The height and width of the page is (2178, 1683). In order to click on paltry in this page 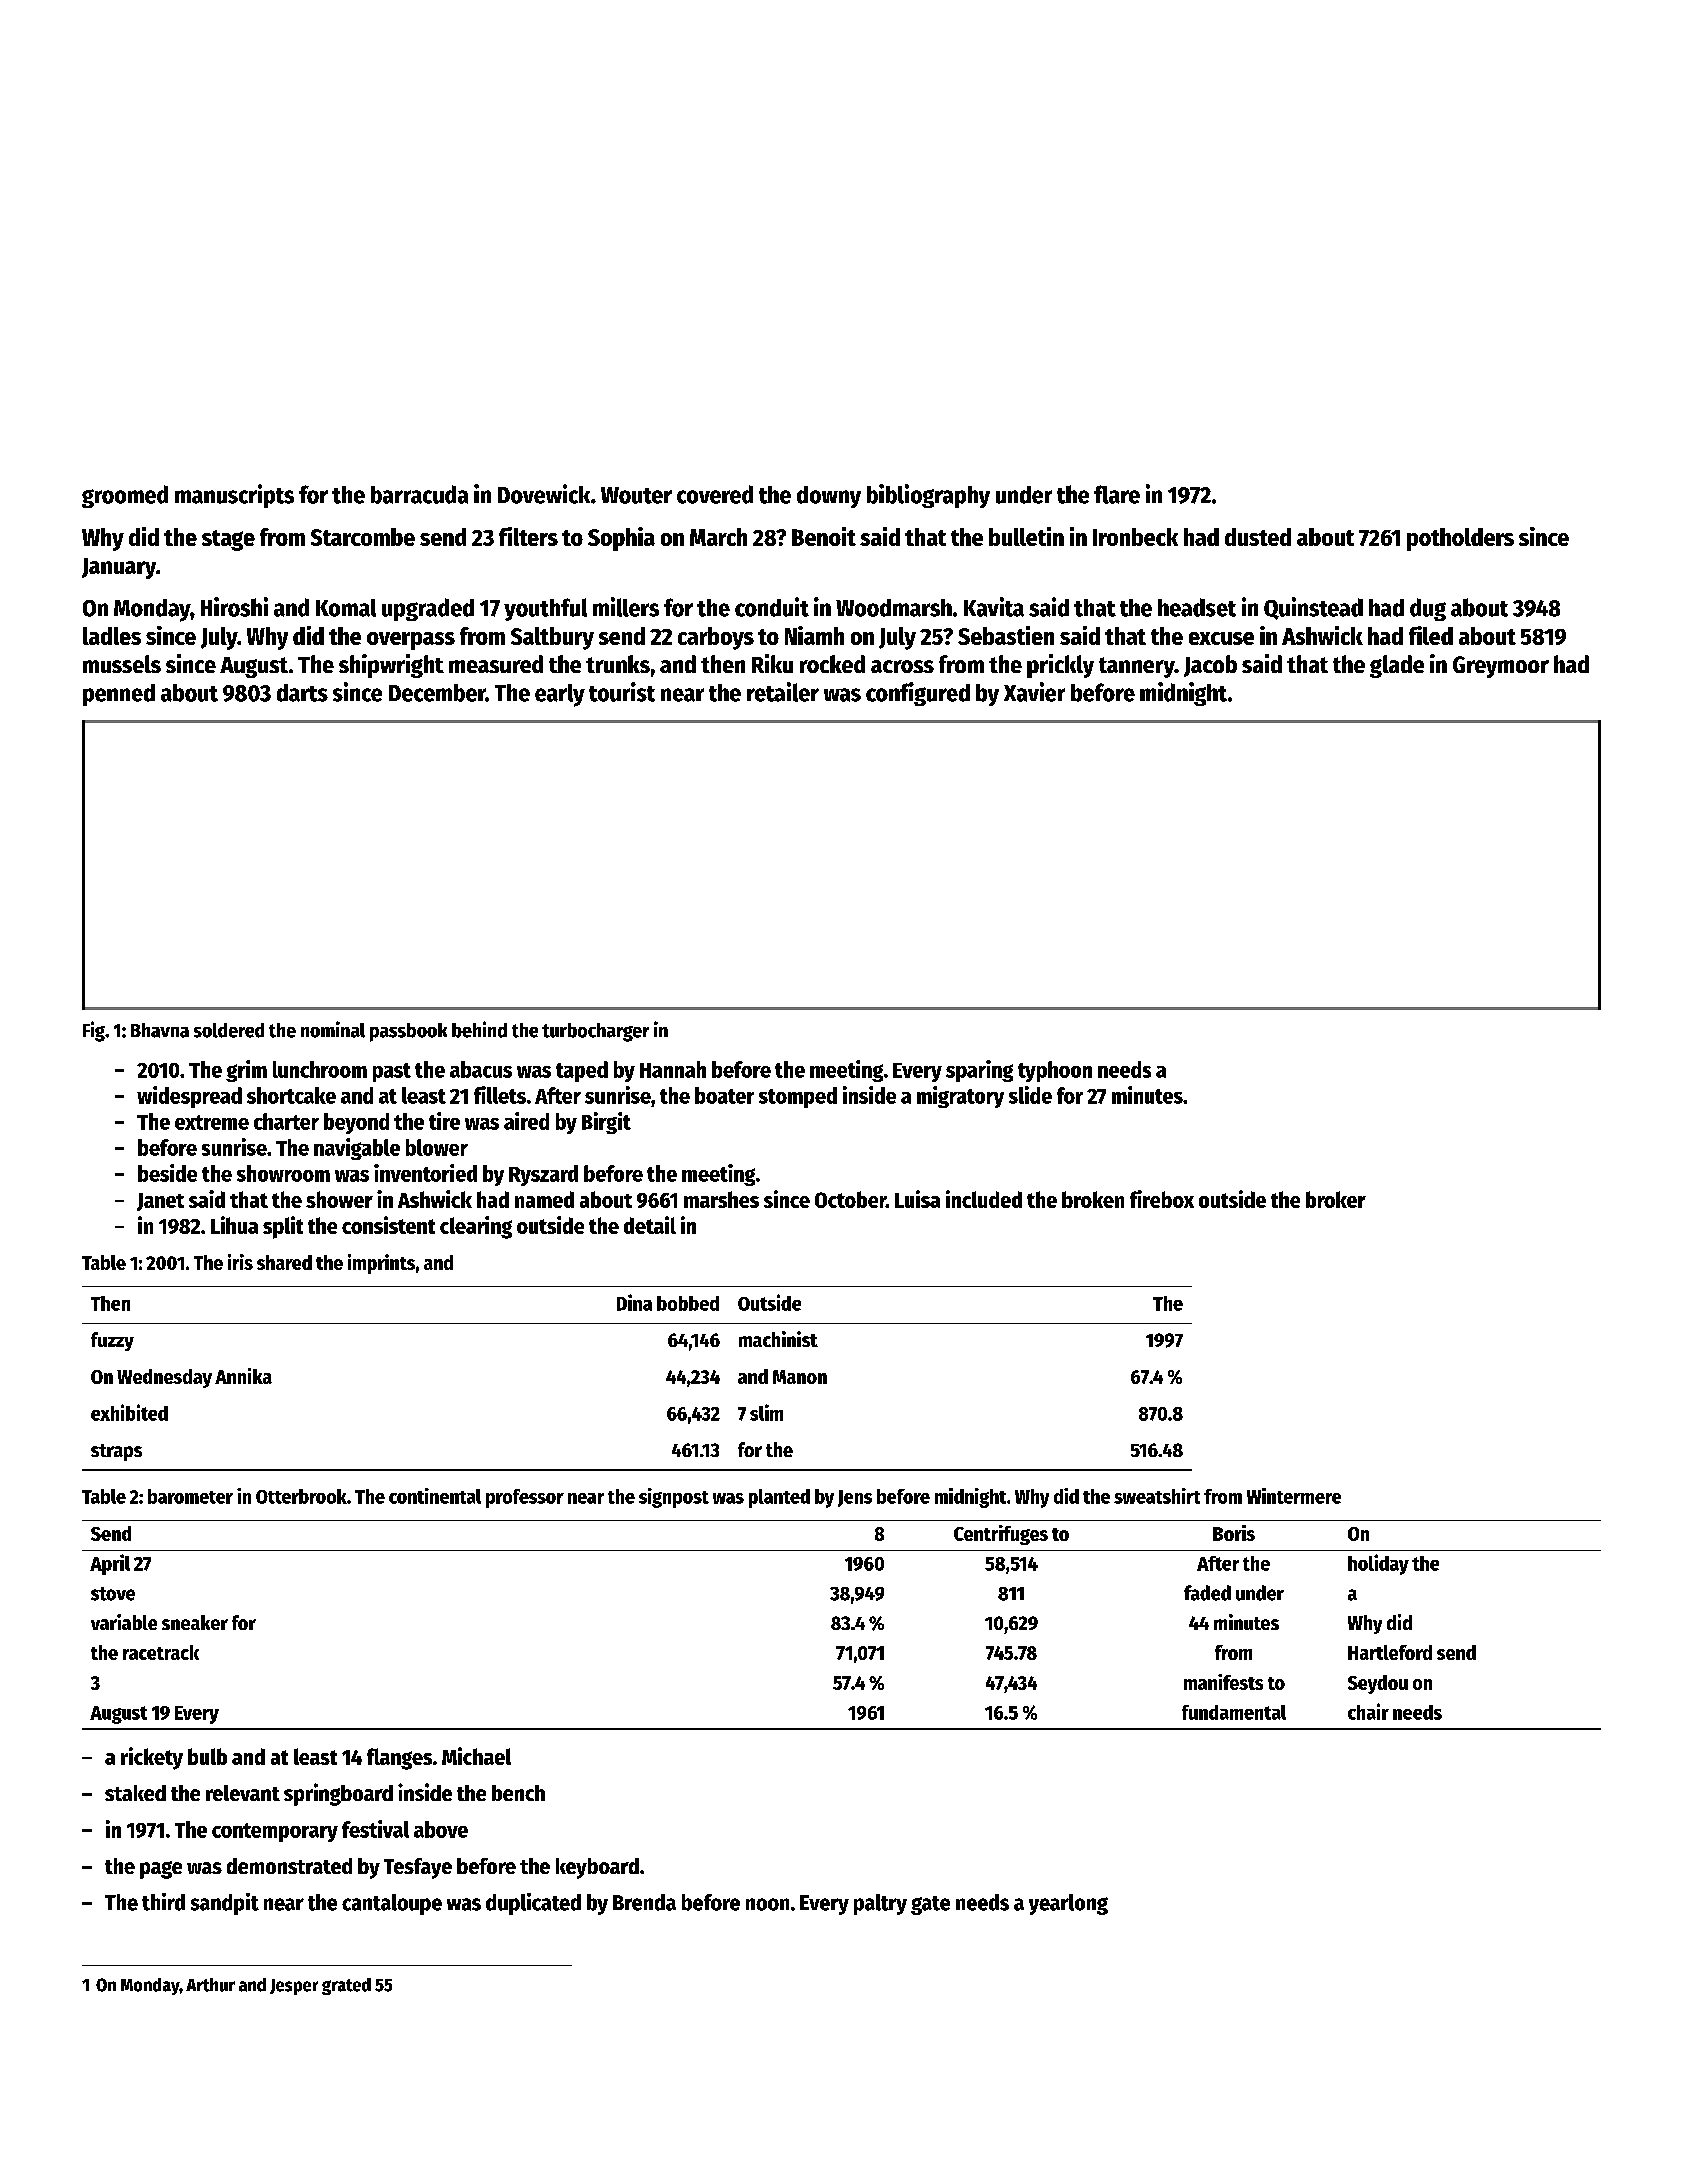, I will do `click(880, 1904)`.
